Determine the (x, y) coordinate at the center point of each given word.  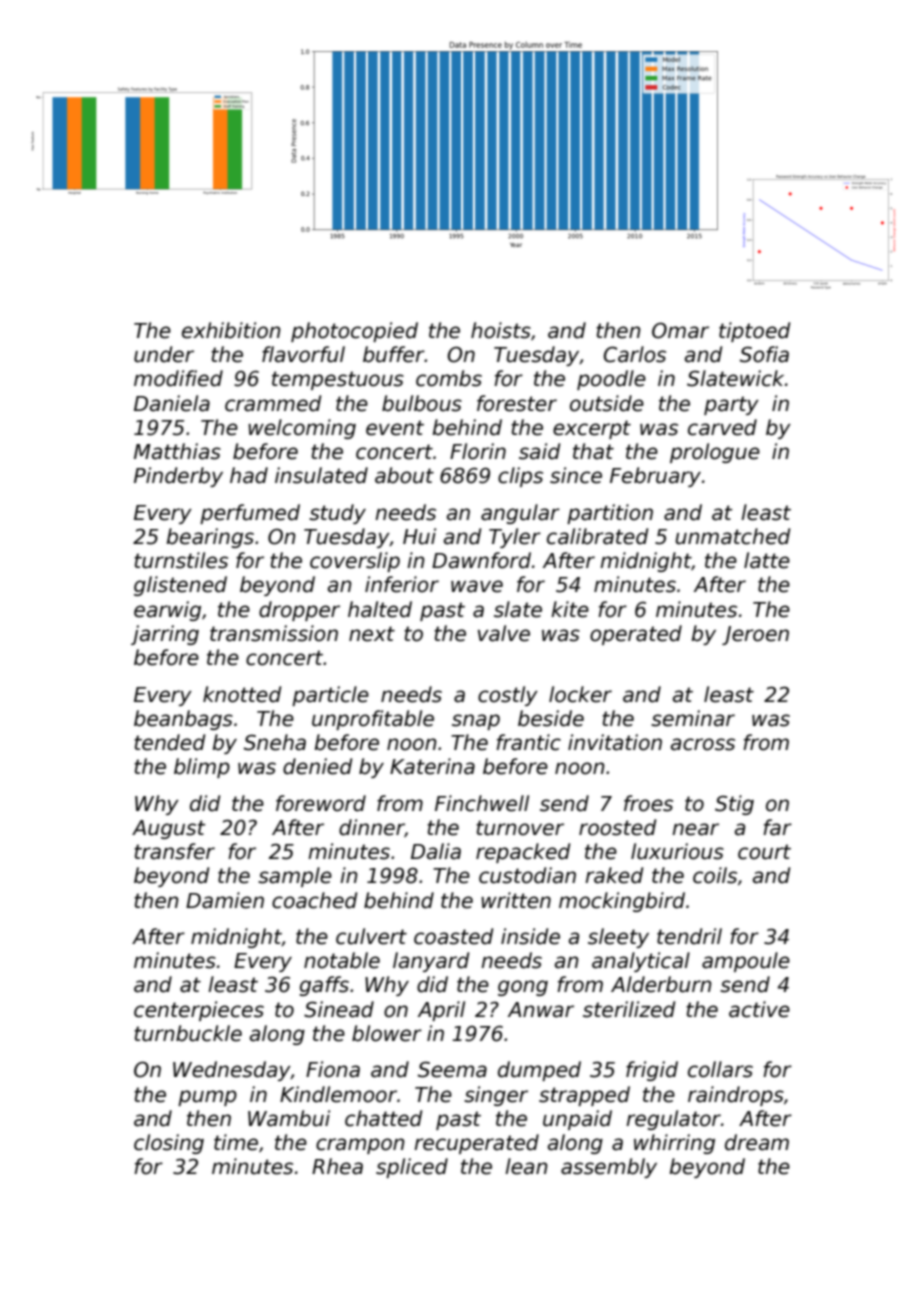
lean (526, 1166)
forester (517, 403)
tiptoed (754, 332)
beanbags (183, 720)
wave (477, 586)
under (164, 354)
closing (169, 1144)
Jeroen (755, 635)
